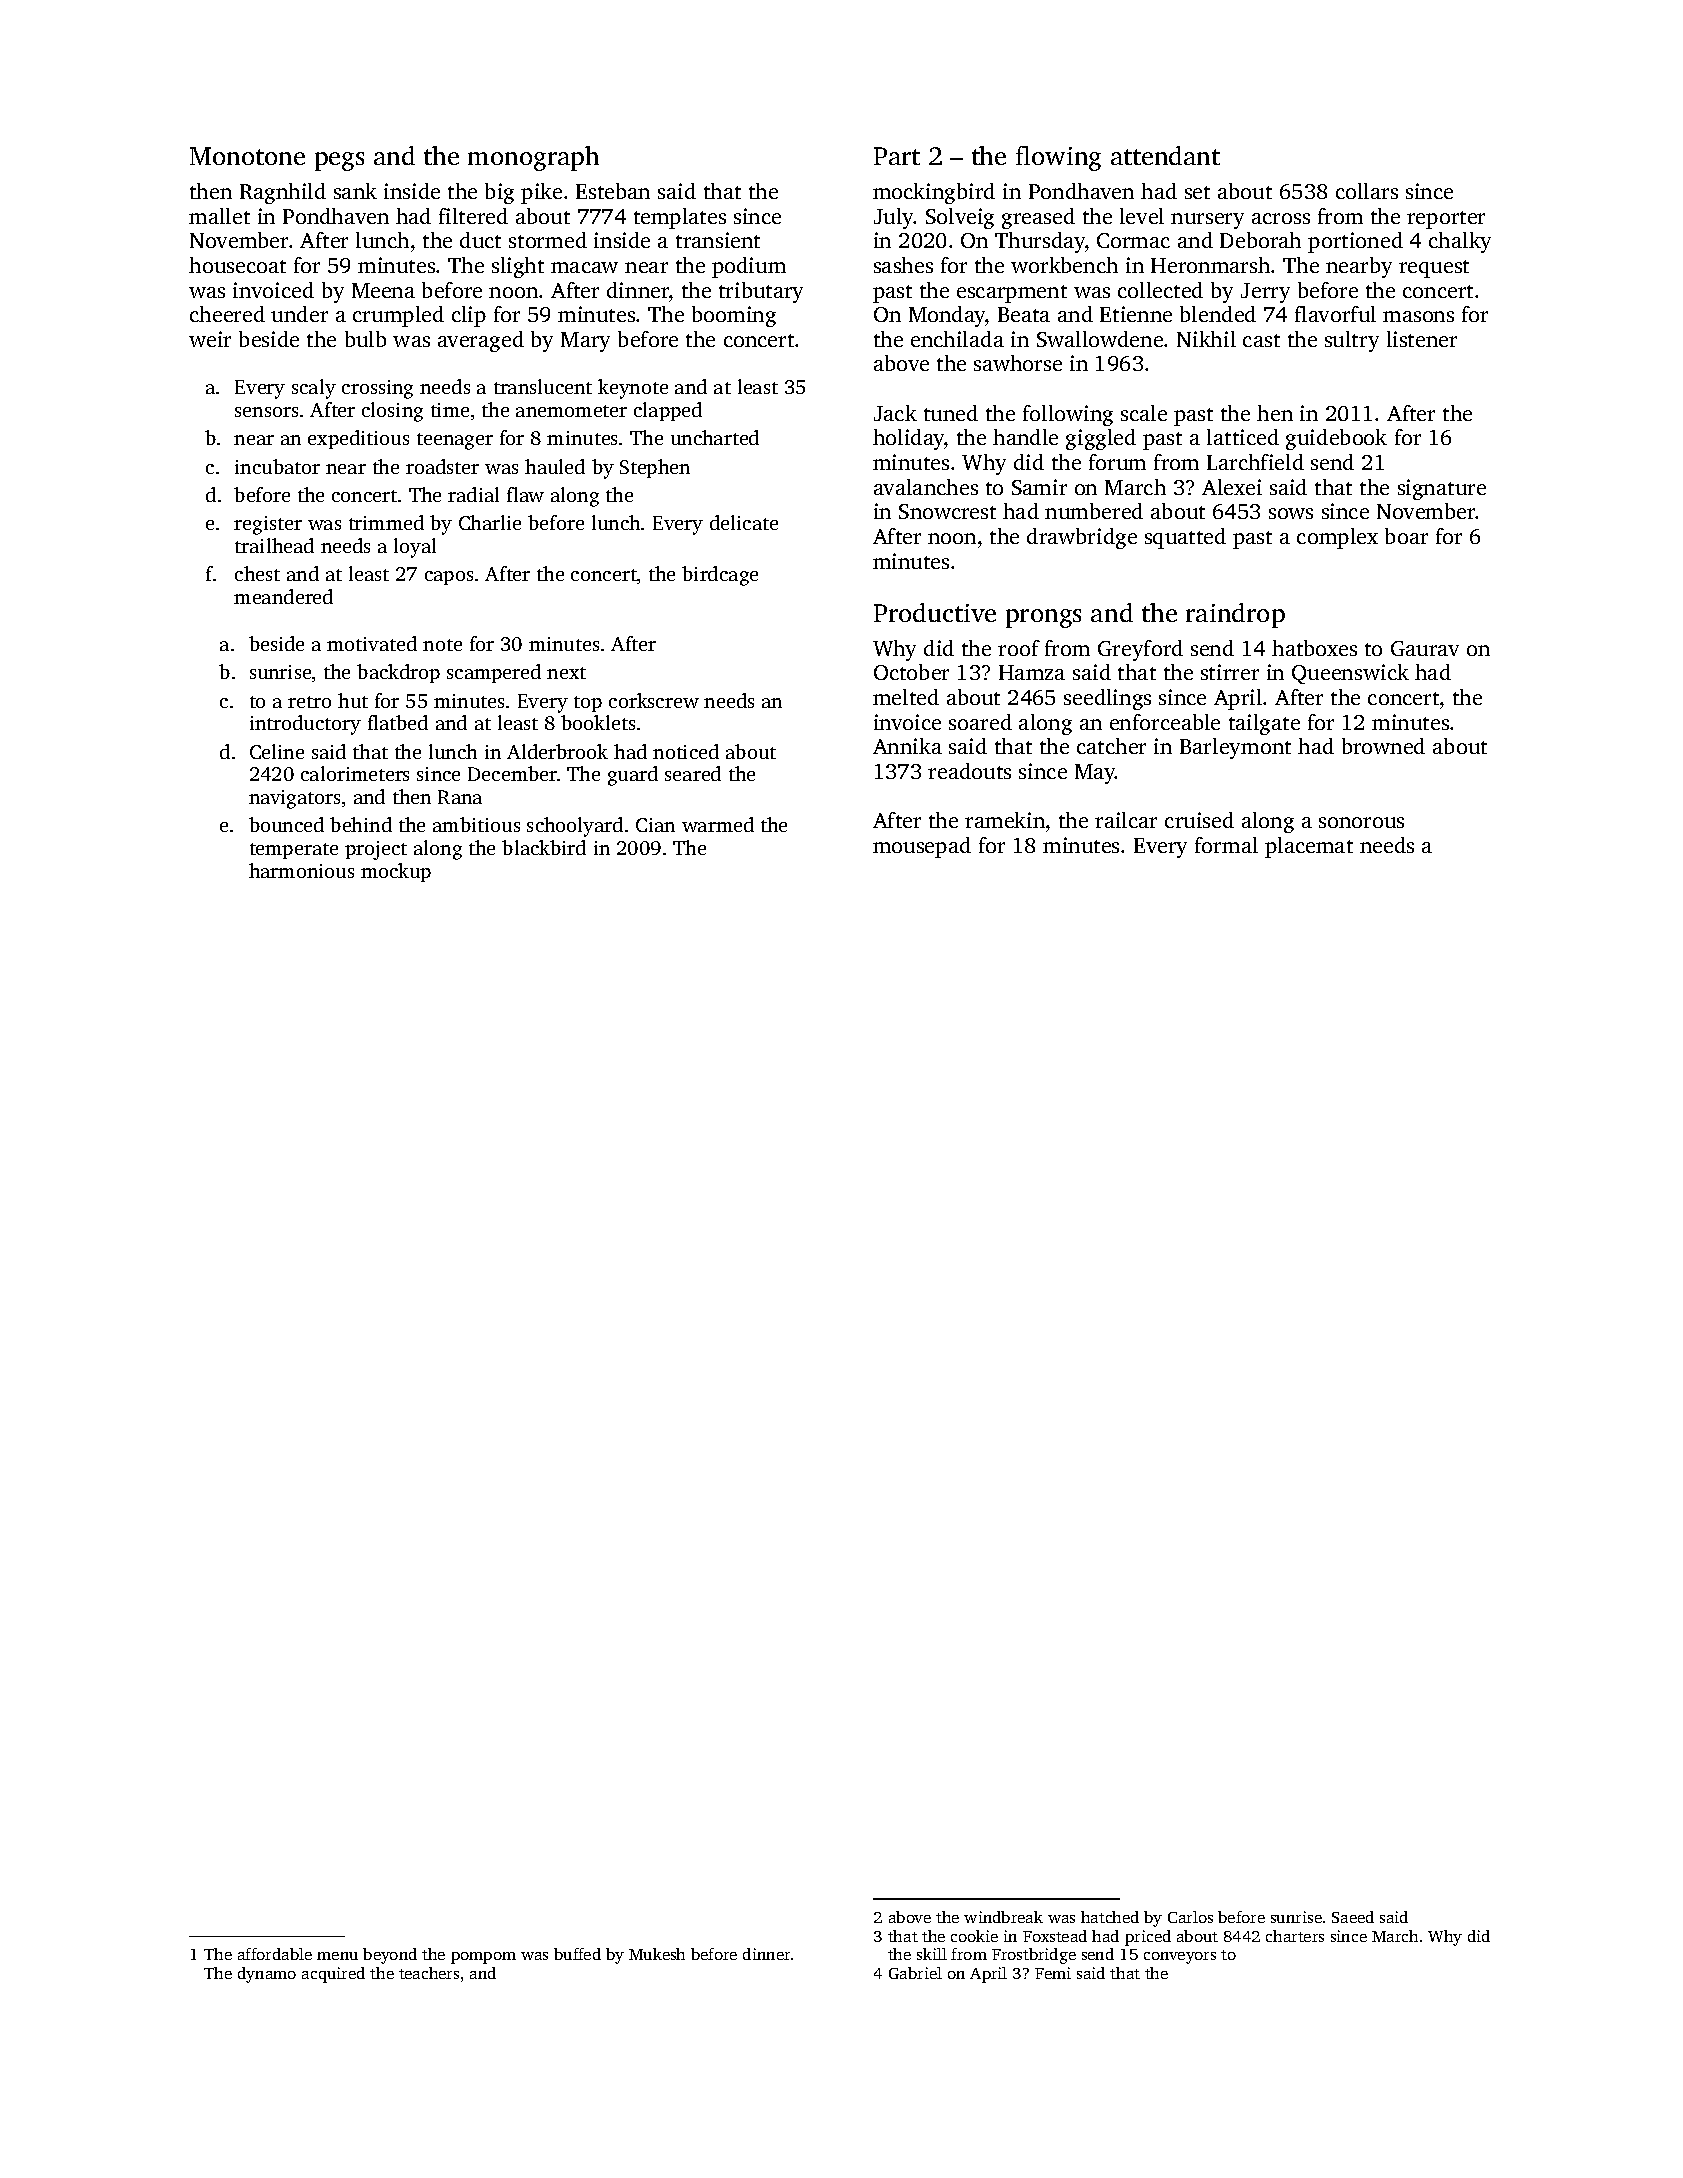 The height and width of the image is (2178, 1683). I want to click on Mukesh, so click(657, 1954).
